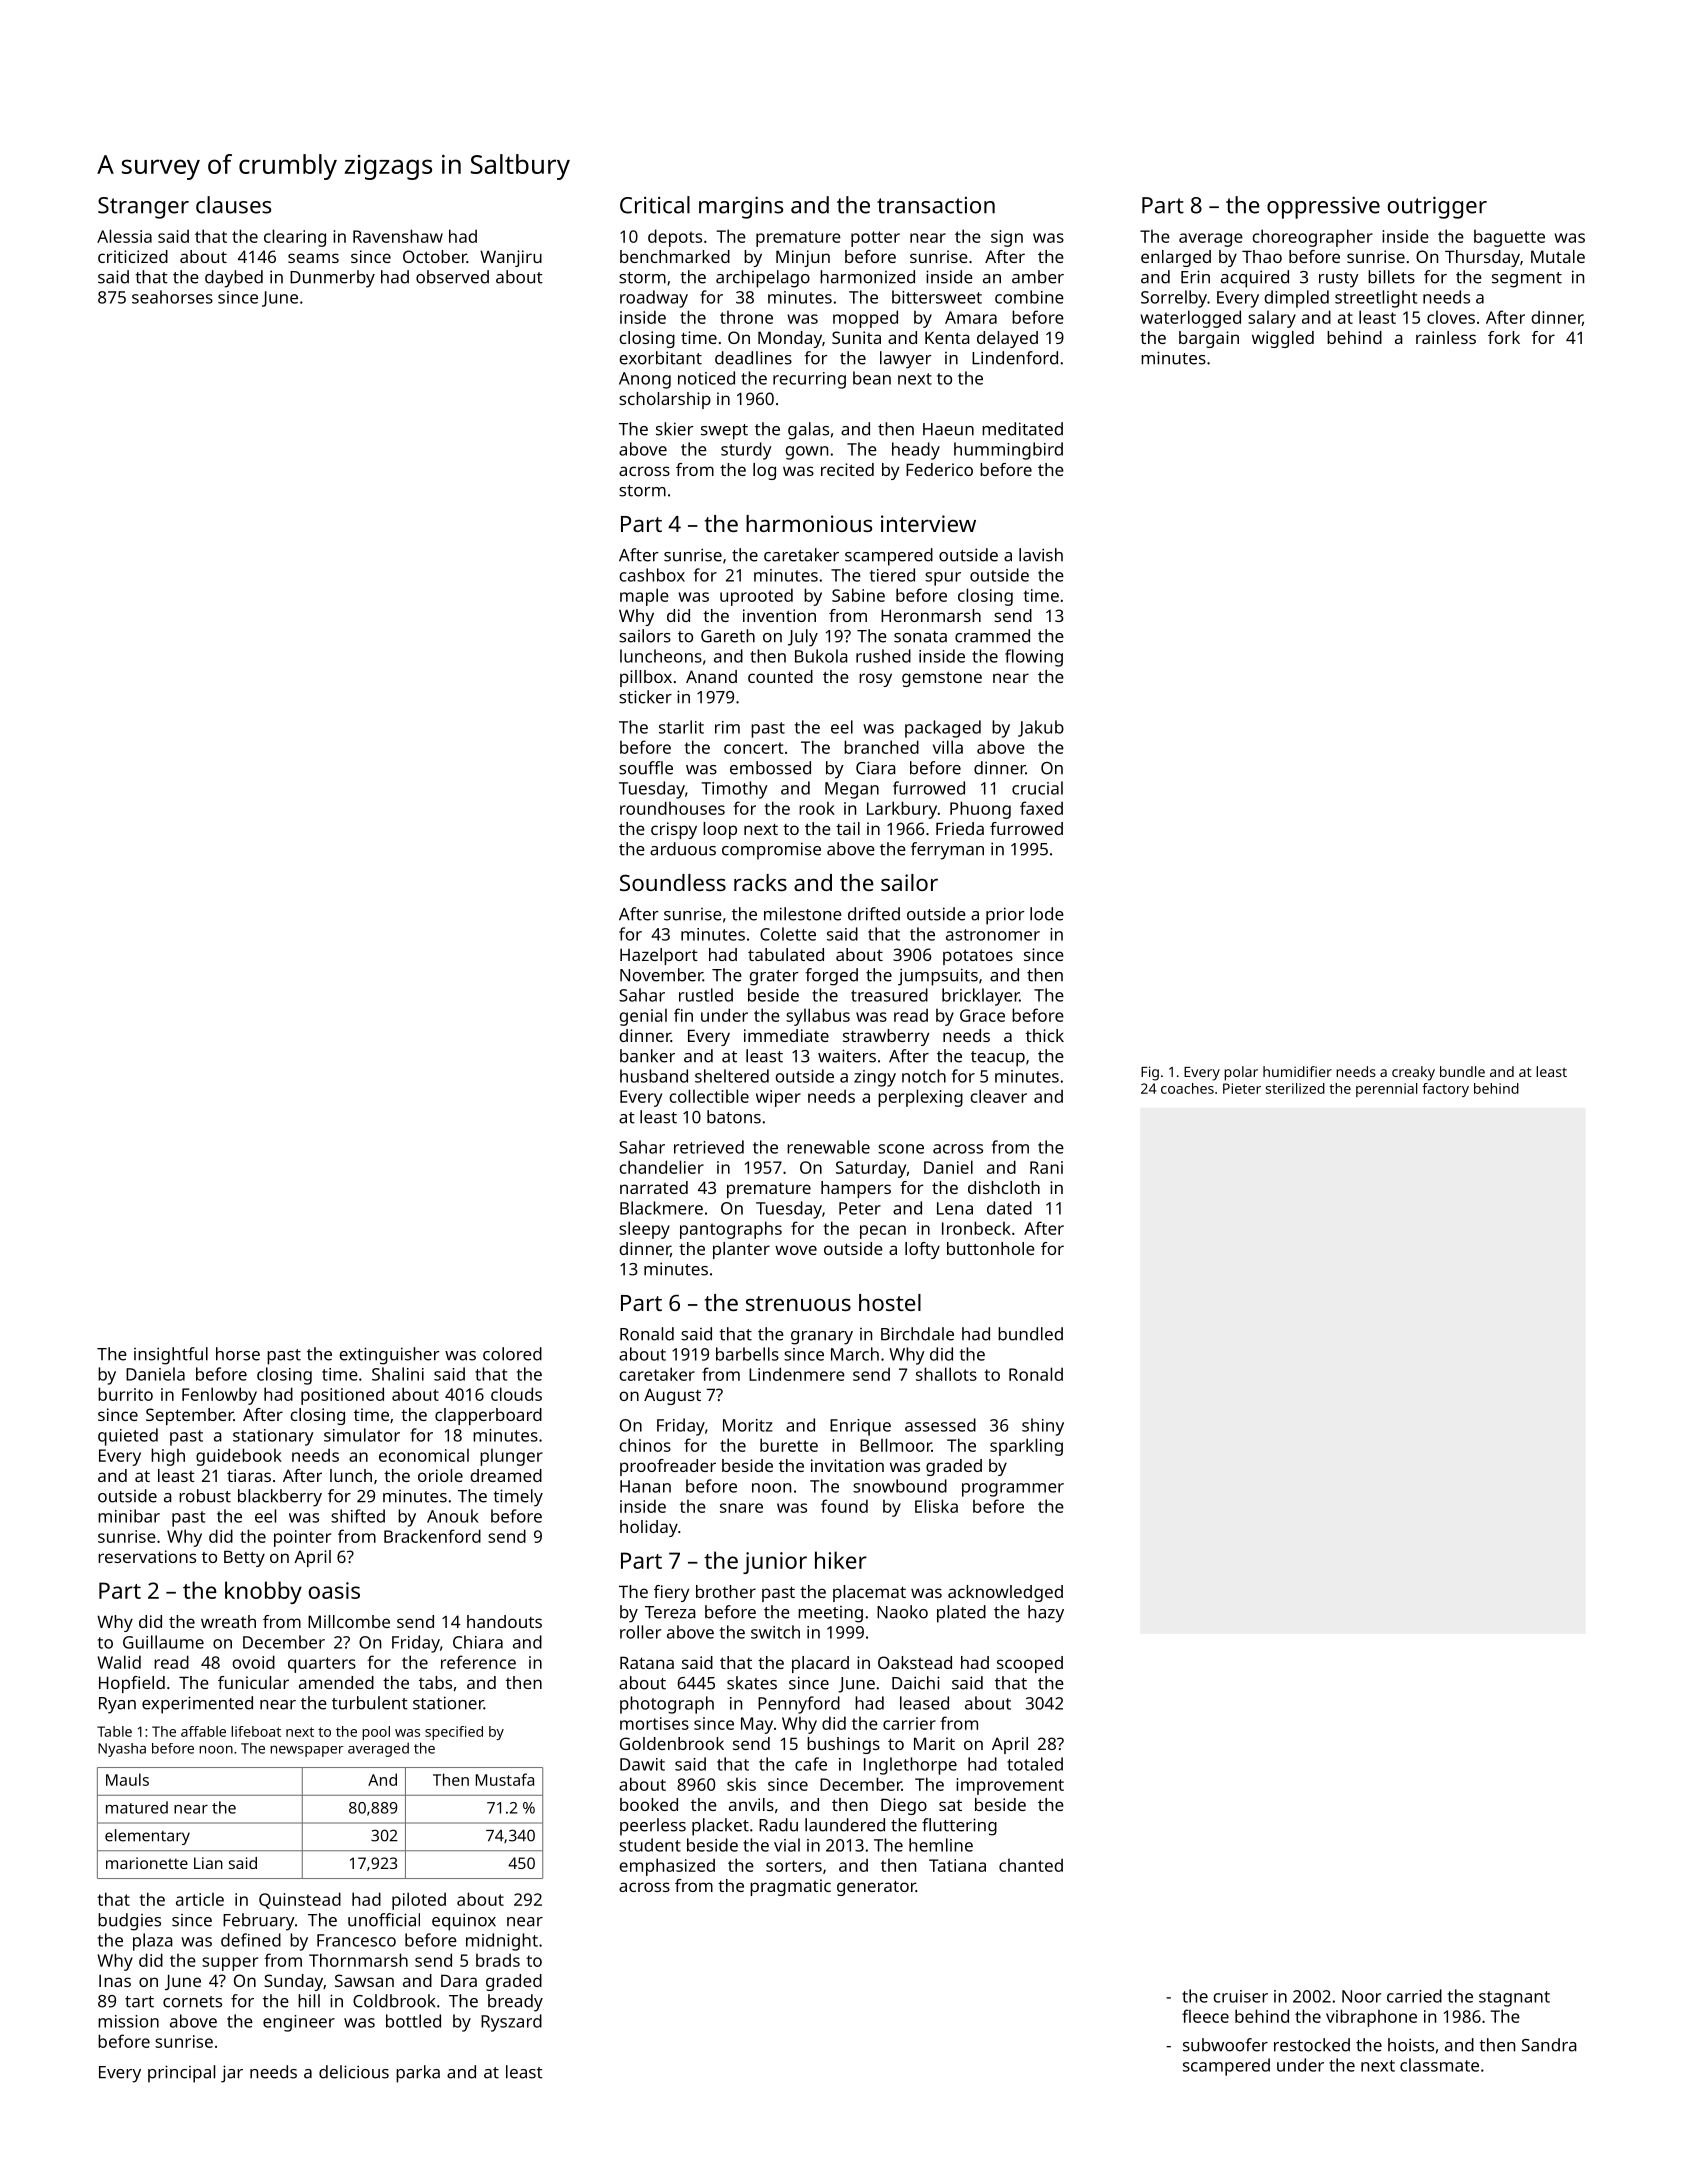  Describe the element at coordinates (171, 1356) in the document. I see `insightful` at that location.
